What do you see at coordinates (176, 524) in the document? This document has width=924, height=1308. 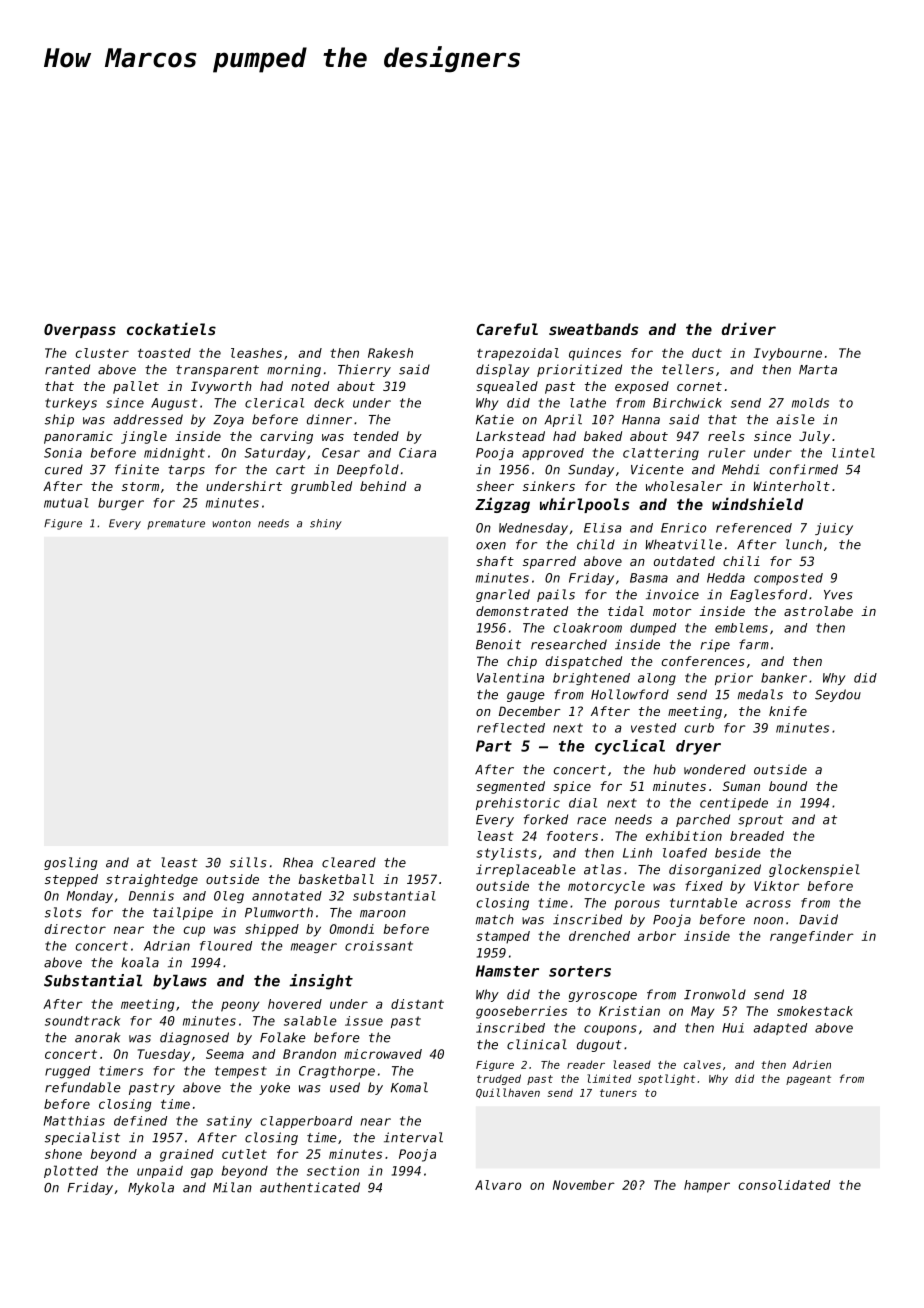 I see `premature` at bounding box center [176, 524].
